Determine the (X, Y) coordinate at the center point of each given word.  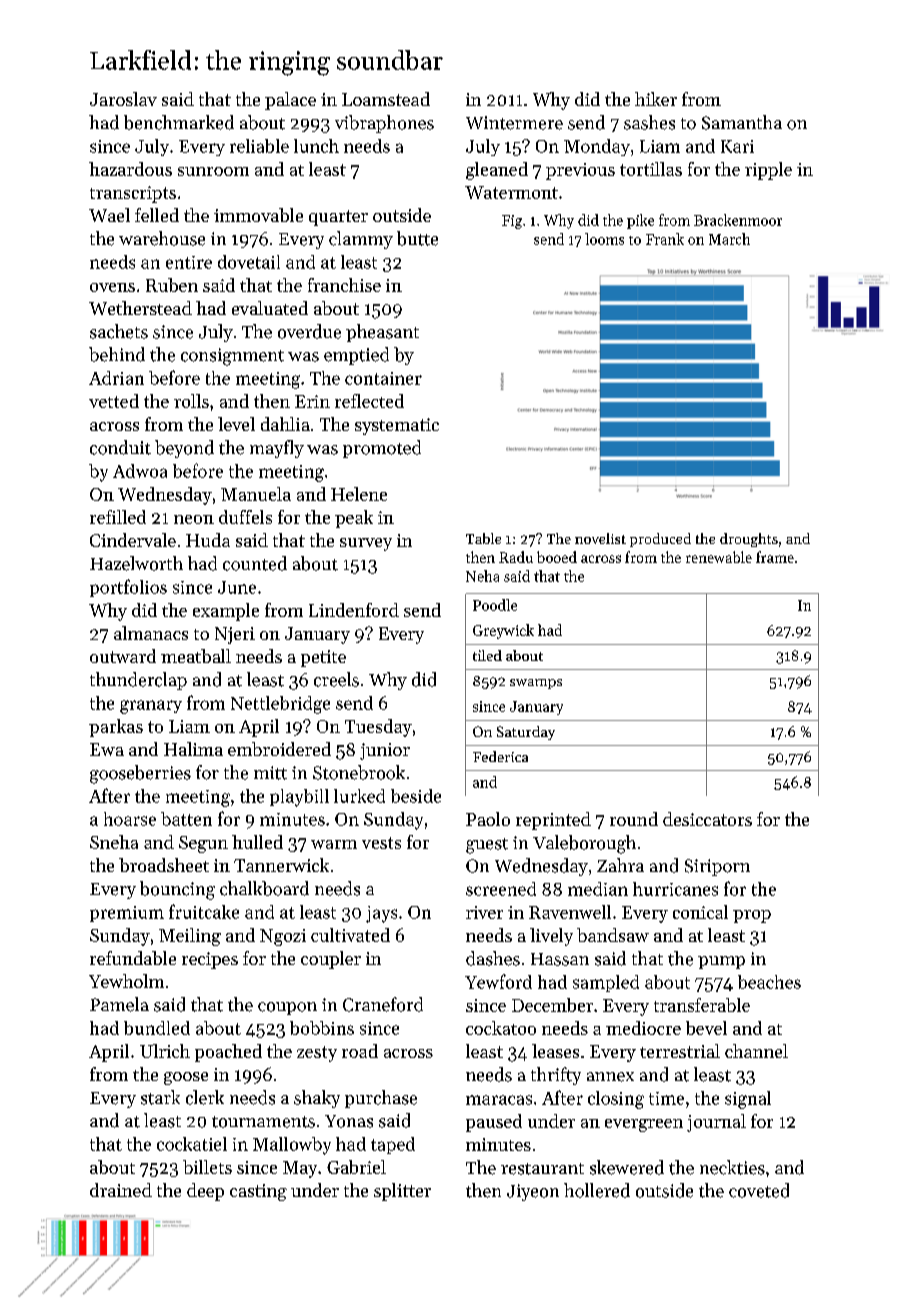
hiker (656, 99)
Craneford (383, 1004)
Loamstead (386, 99)
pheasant (382, 333)
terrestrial (680, 1051)
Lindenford (354, 610)
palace (290, 101)
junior (385, 751)
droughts (749, 540)
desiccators (707, 819)
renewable (719, 557)
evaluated (270, 308)
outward (123, 656)
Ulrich (165, 1051)
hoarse (130, 819)
